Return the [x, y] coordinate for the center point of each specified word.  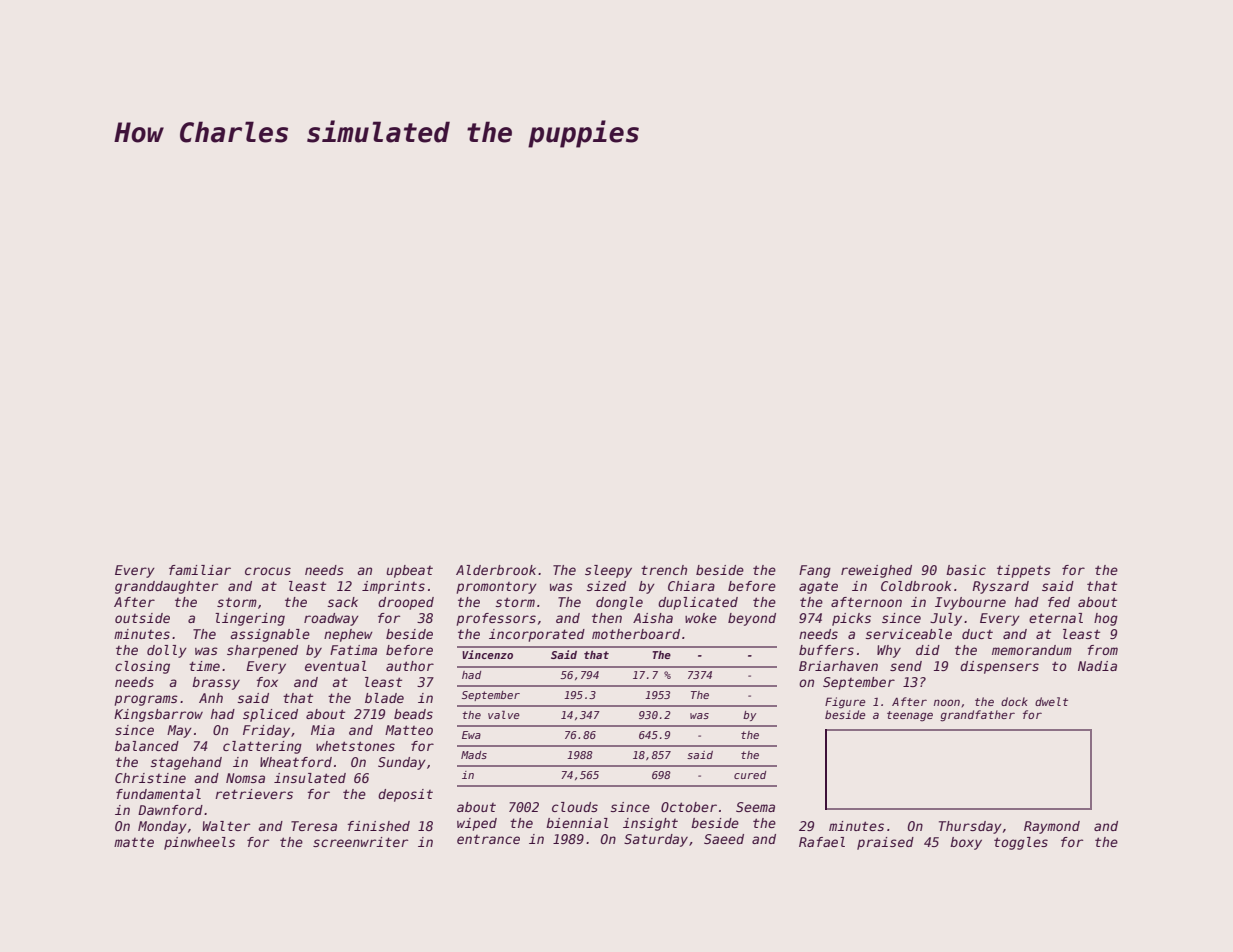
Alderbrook [496, 570]
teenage [910, 716]
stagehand [186, 763]
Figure [845, 703]
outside [142, 618]
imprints [393, 587]
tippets [1024, 571]
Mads [474, 755]
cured [750, 775]
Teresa [314, 826]
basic [966, 570]
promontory [497, 588]
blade [384, 698]
